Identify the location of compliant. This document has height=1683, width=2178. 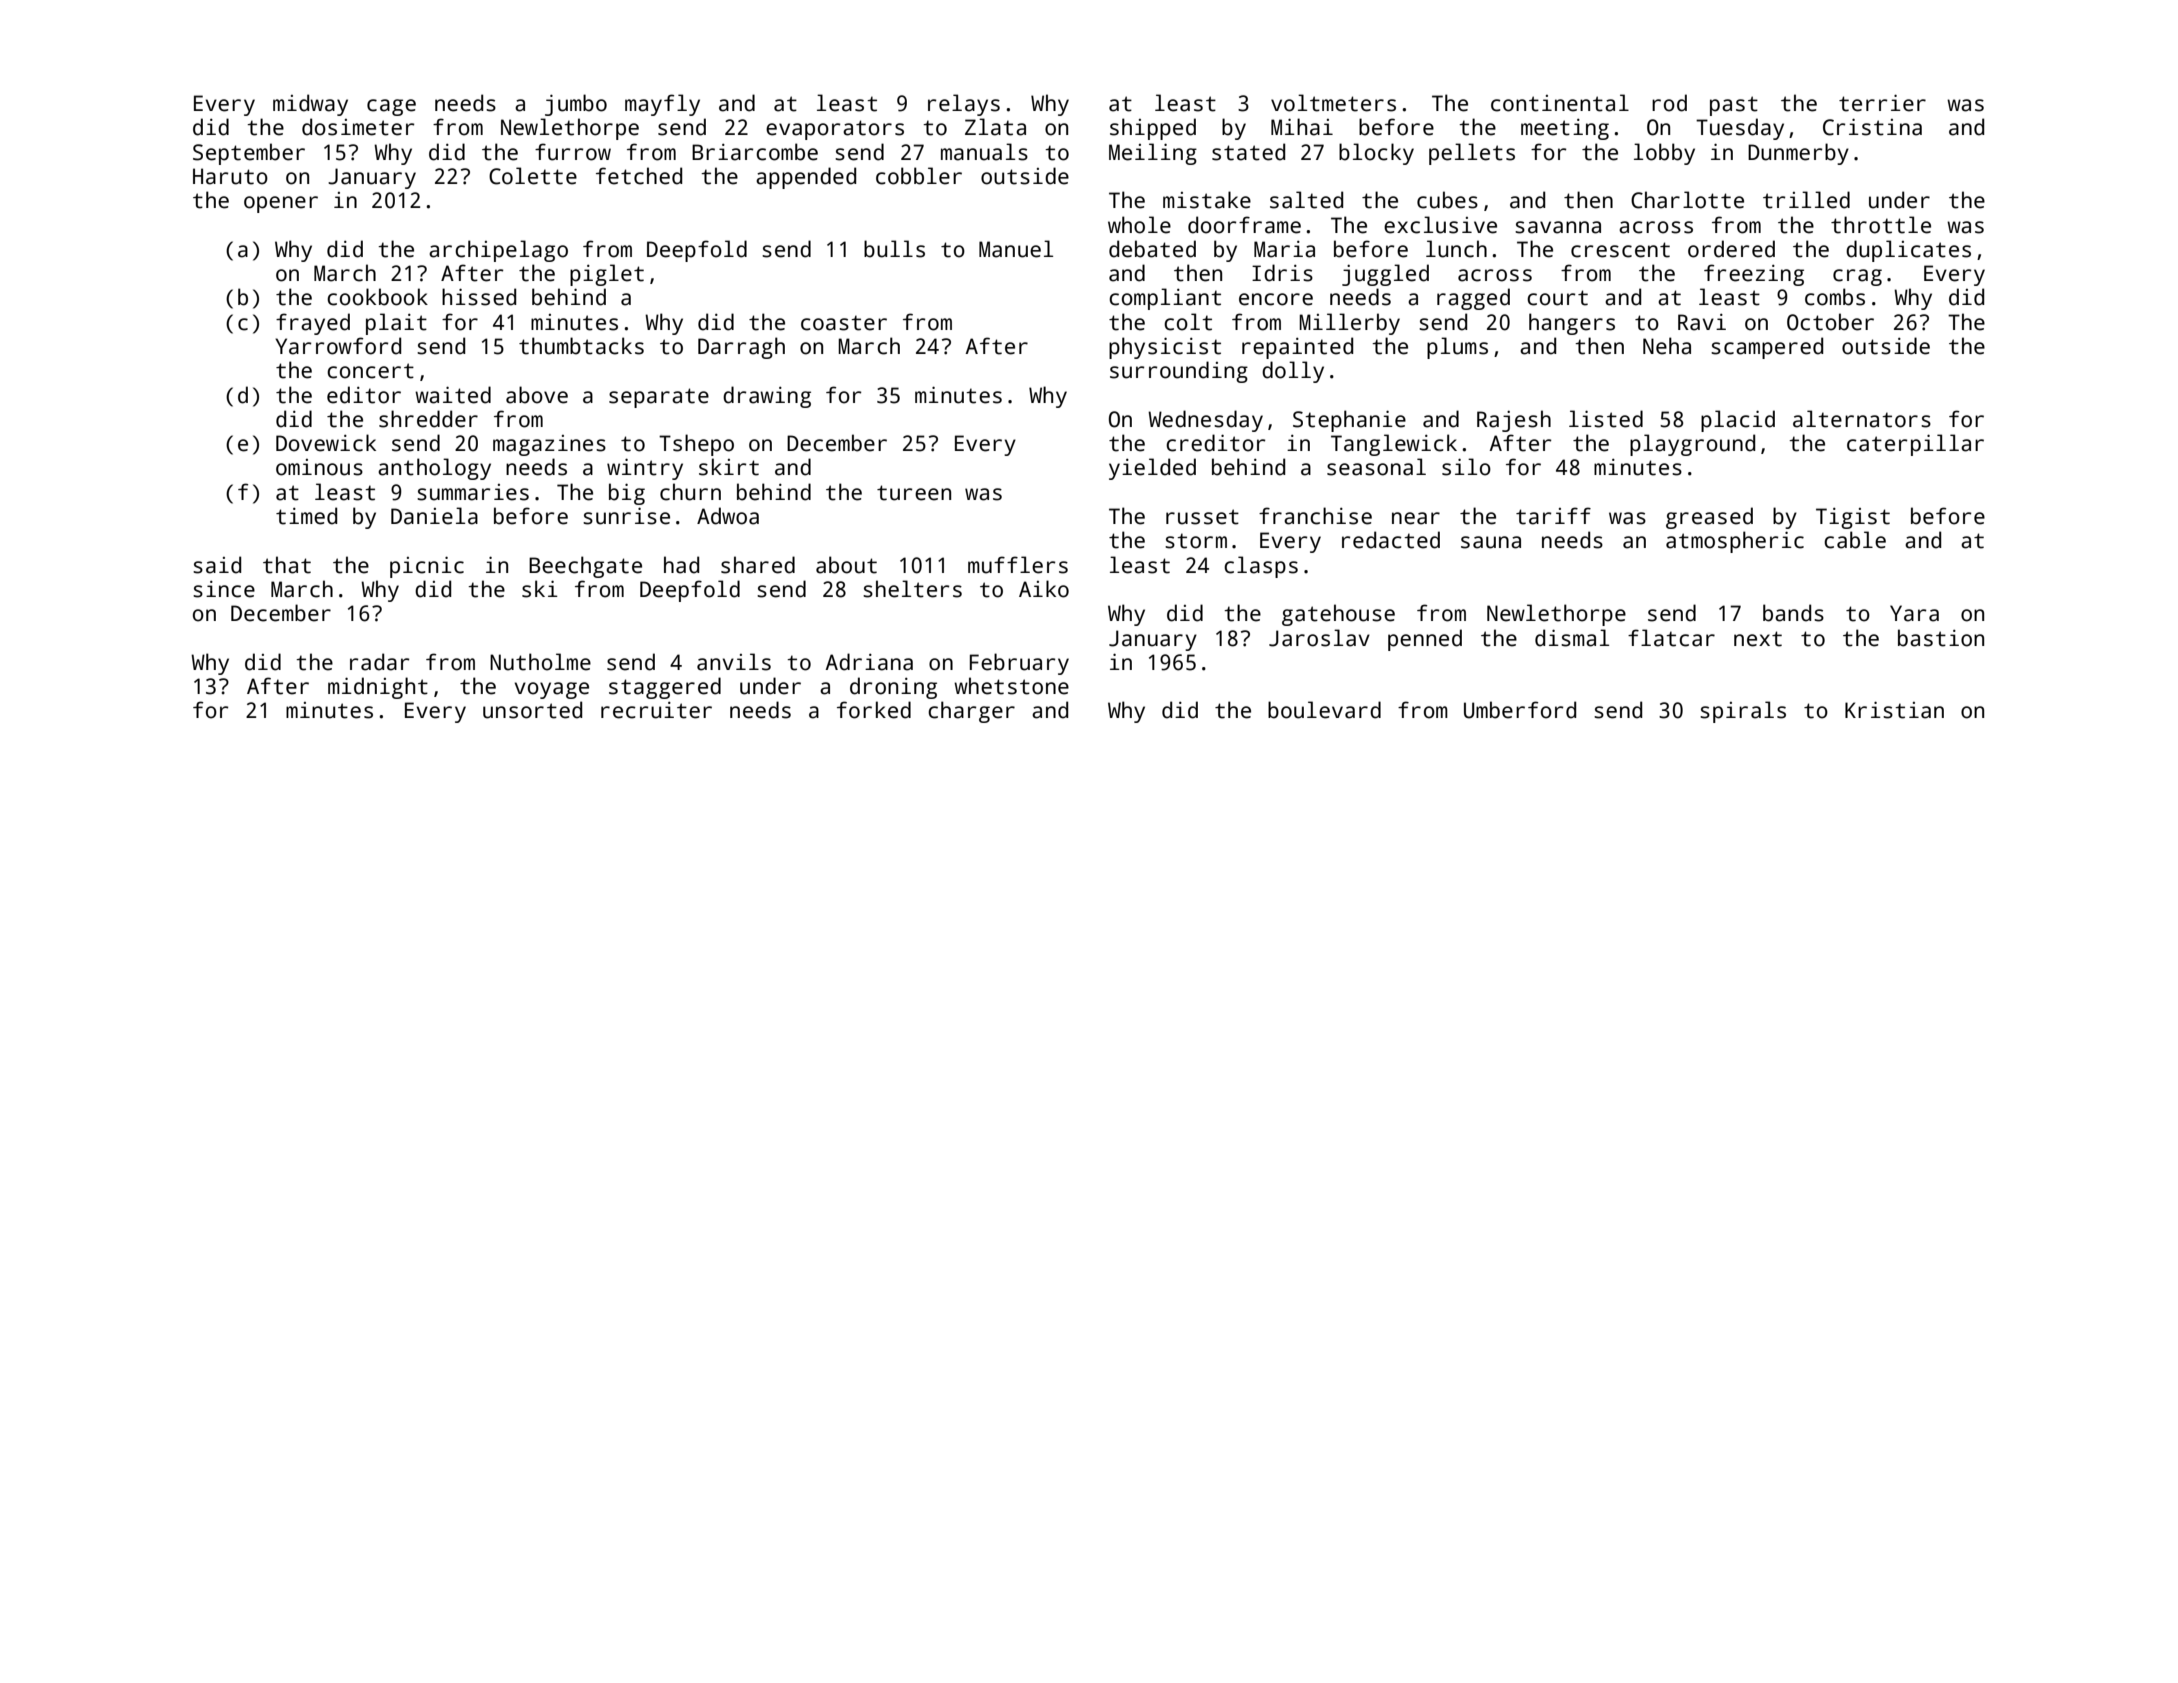
(1165, 299).
